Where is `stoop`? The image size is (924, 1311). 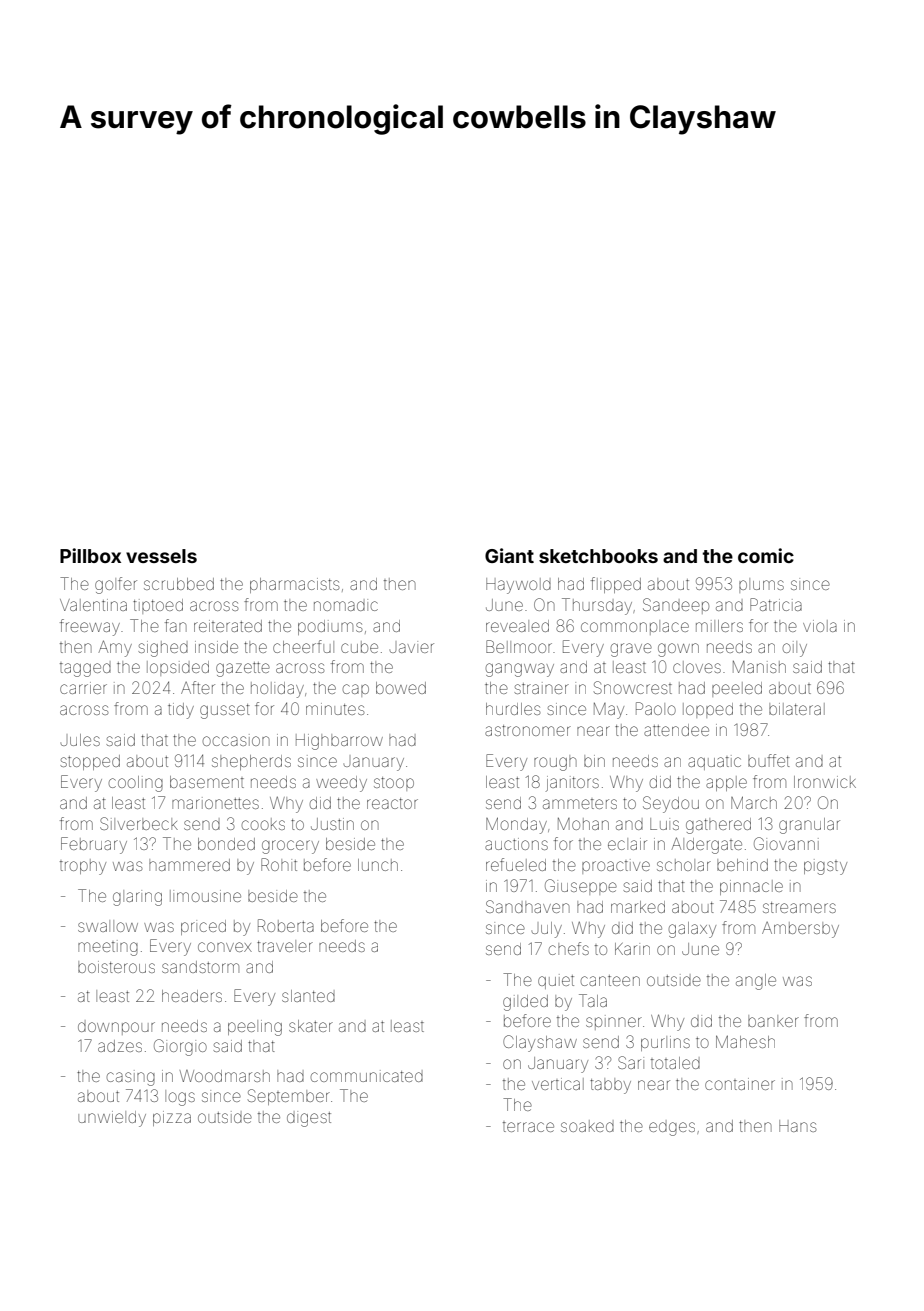
stoop is located at coordinates (394, 784).
